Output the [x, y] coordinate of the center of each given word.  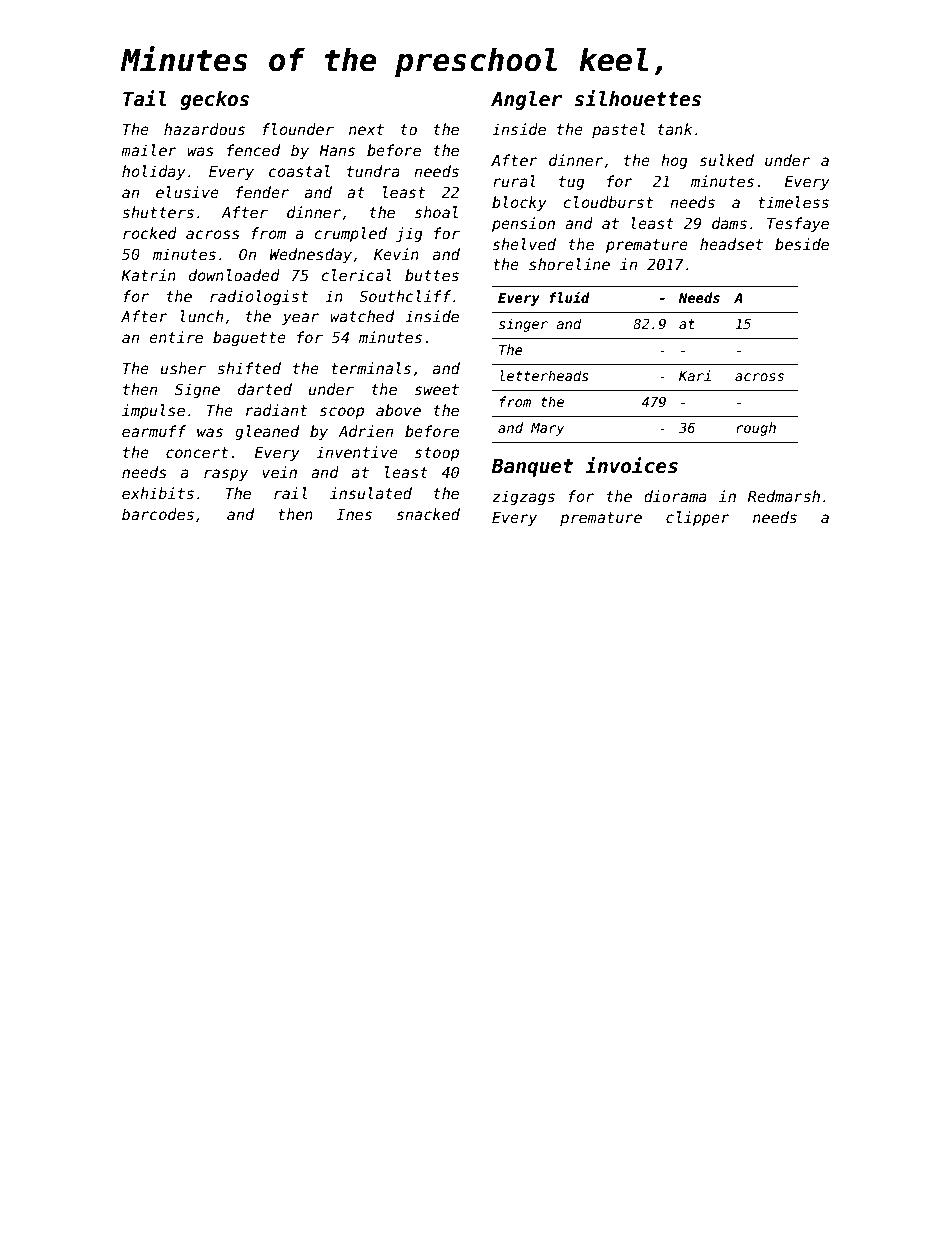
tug [572, 183]
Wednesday [311, 255]
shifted [249, 368]
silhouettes [637, 98]
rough [756, 429]
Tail [145, 98]
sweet [437, 389]
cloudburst [608, 202]
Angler [526, 100]
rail [290, 493]
